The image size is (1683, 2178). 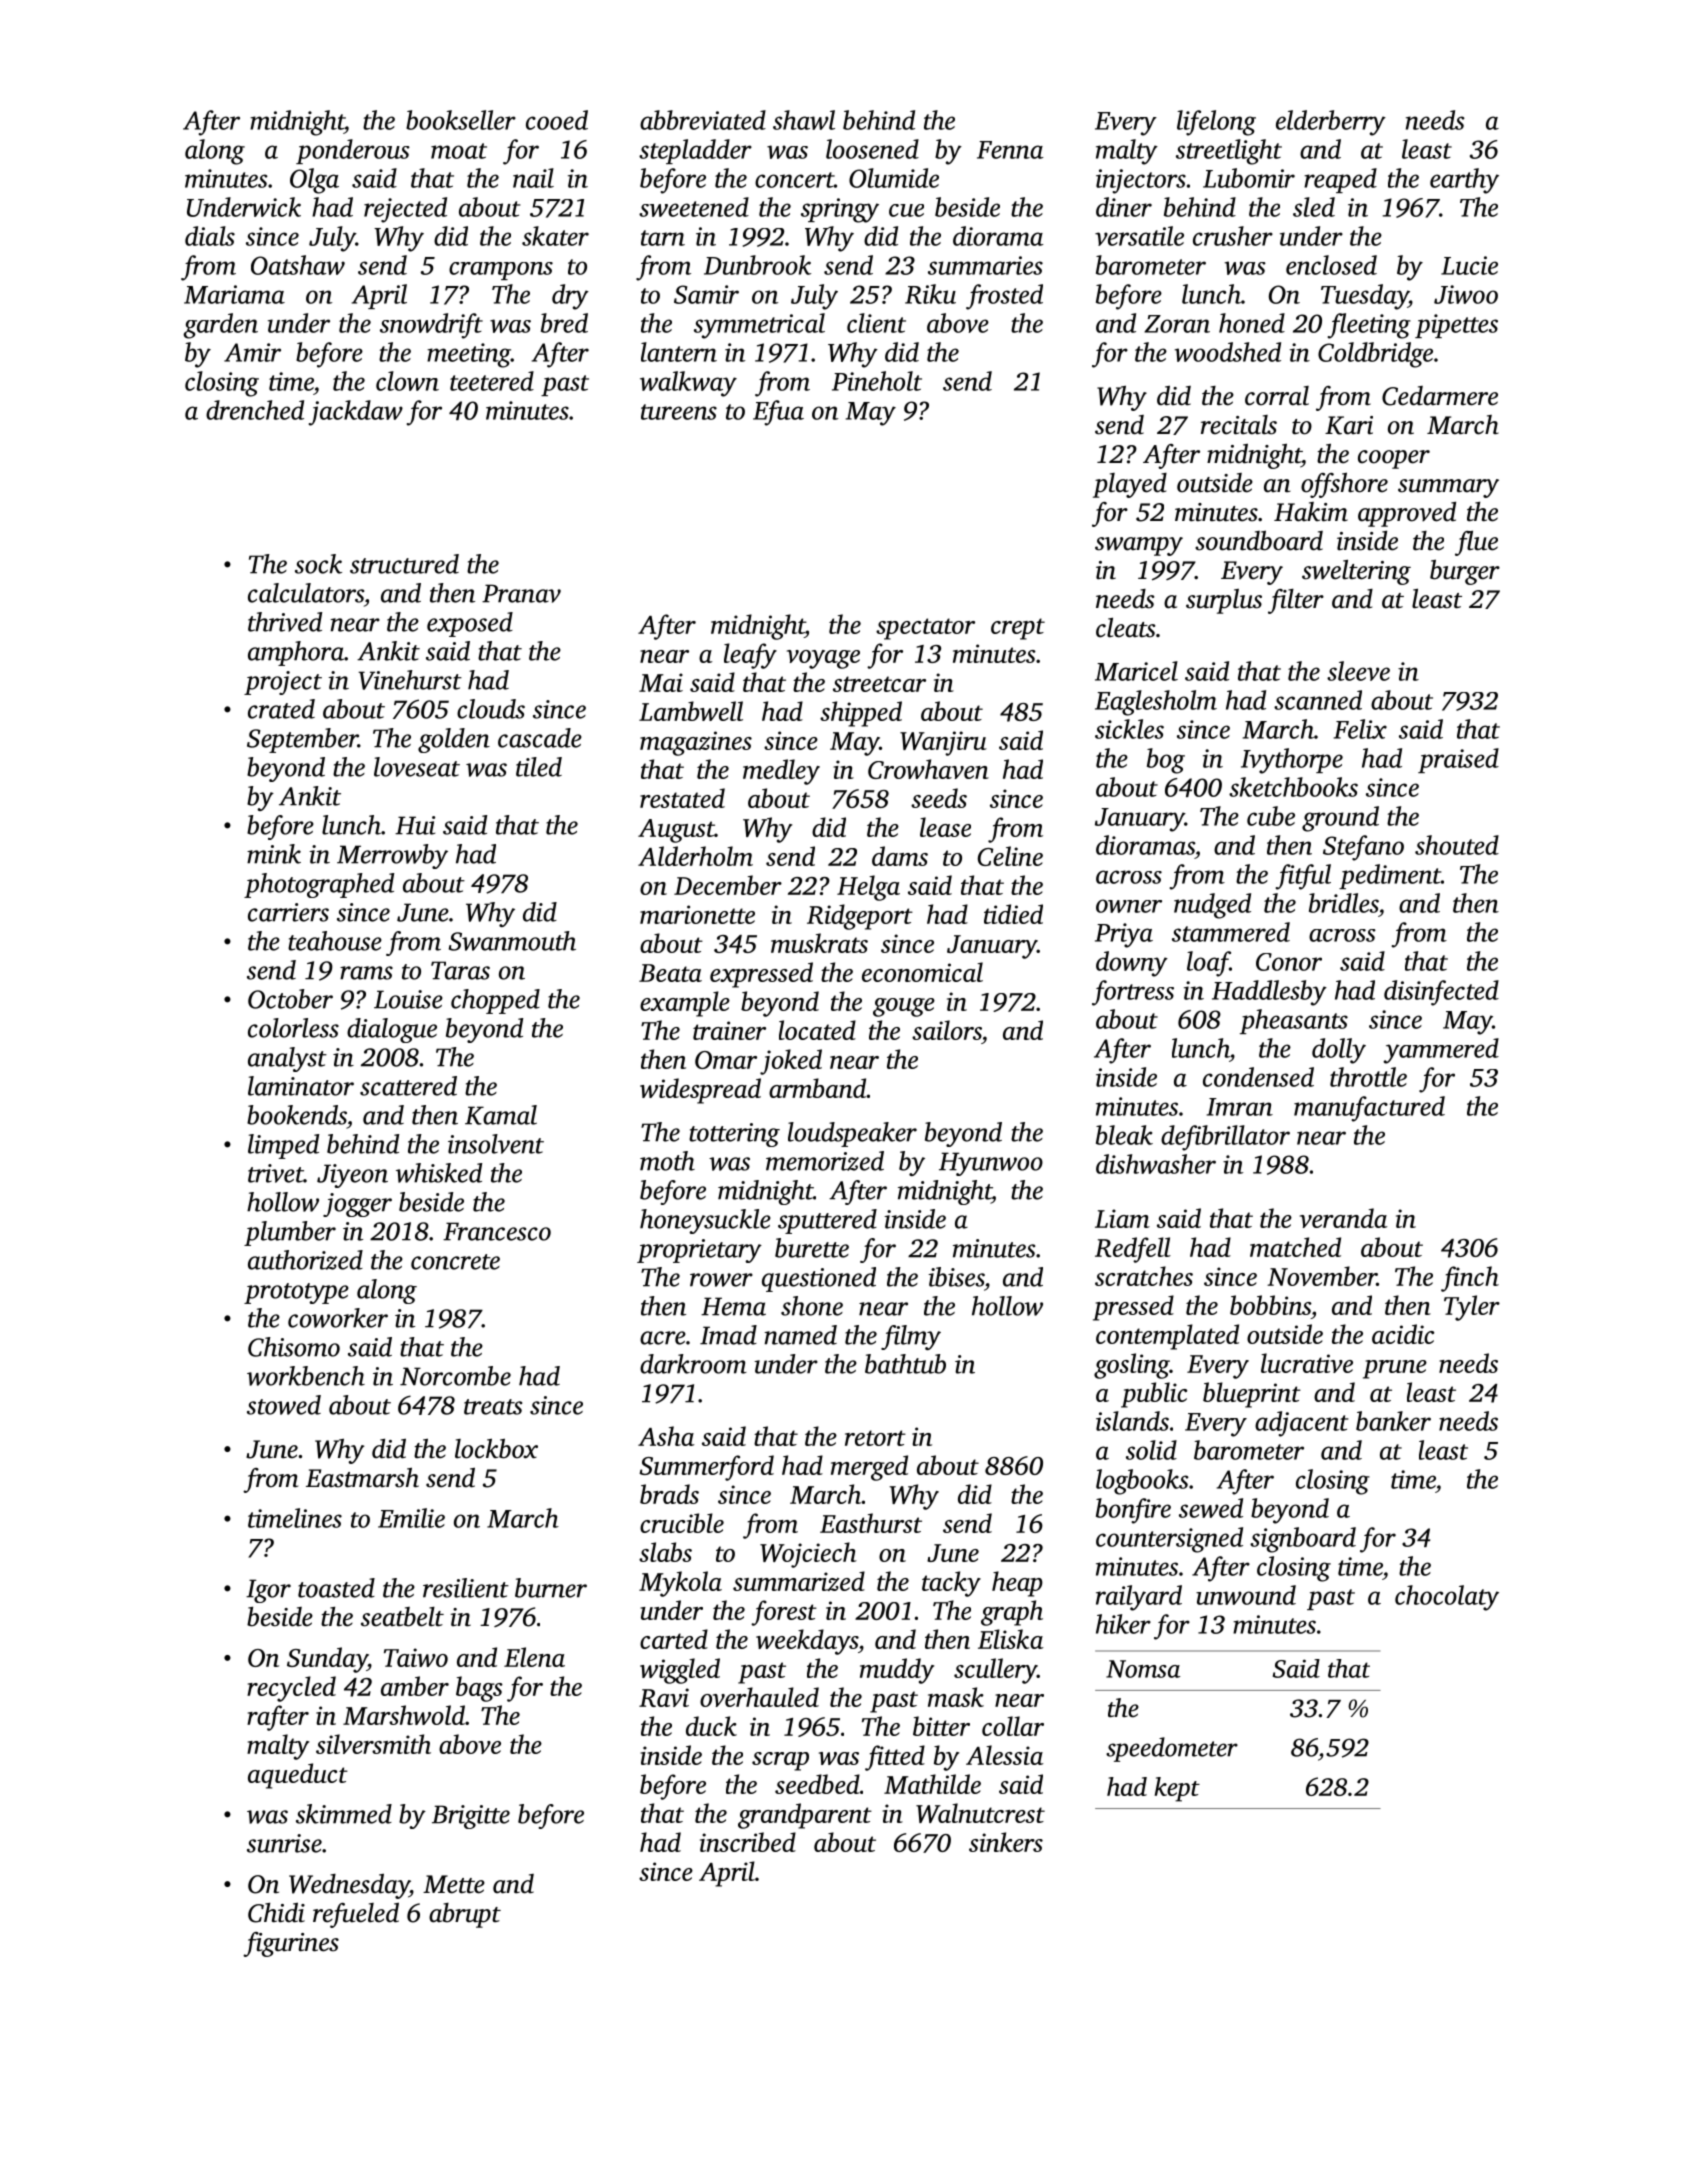 What do you see at coordinates (1464, 181) in the screenshot?
I see `earthy` at bounding box center [1464, 181].
